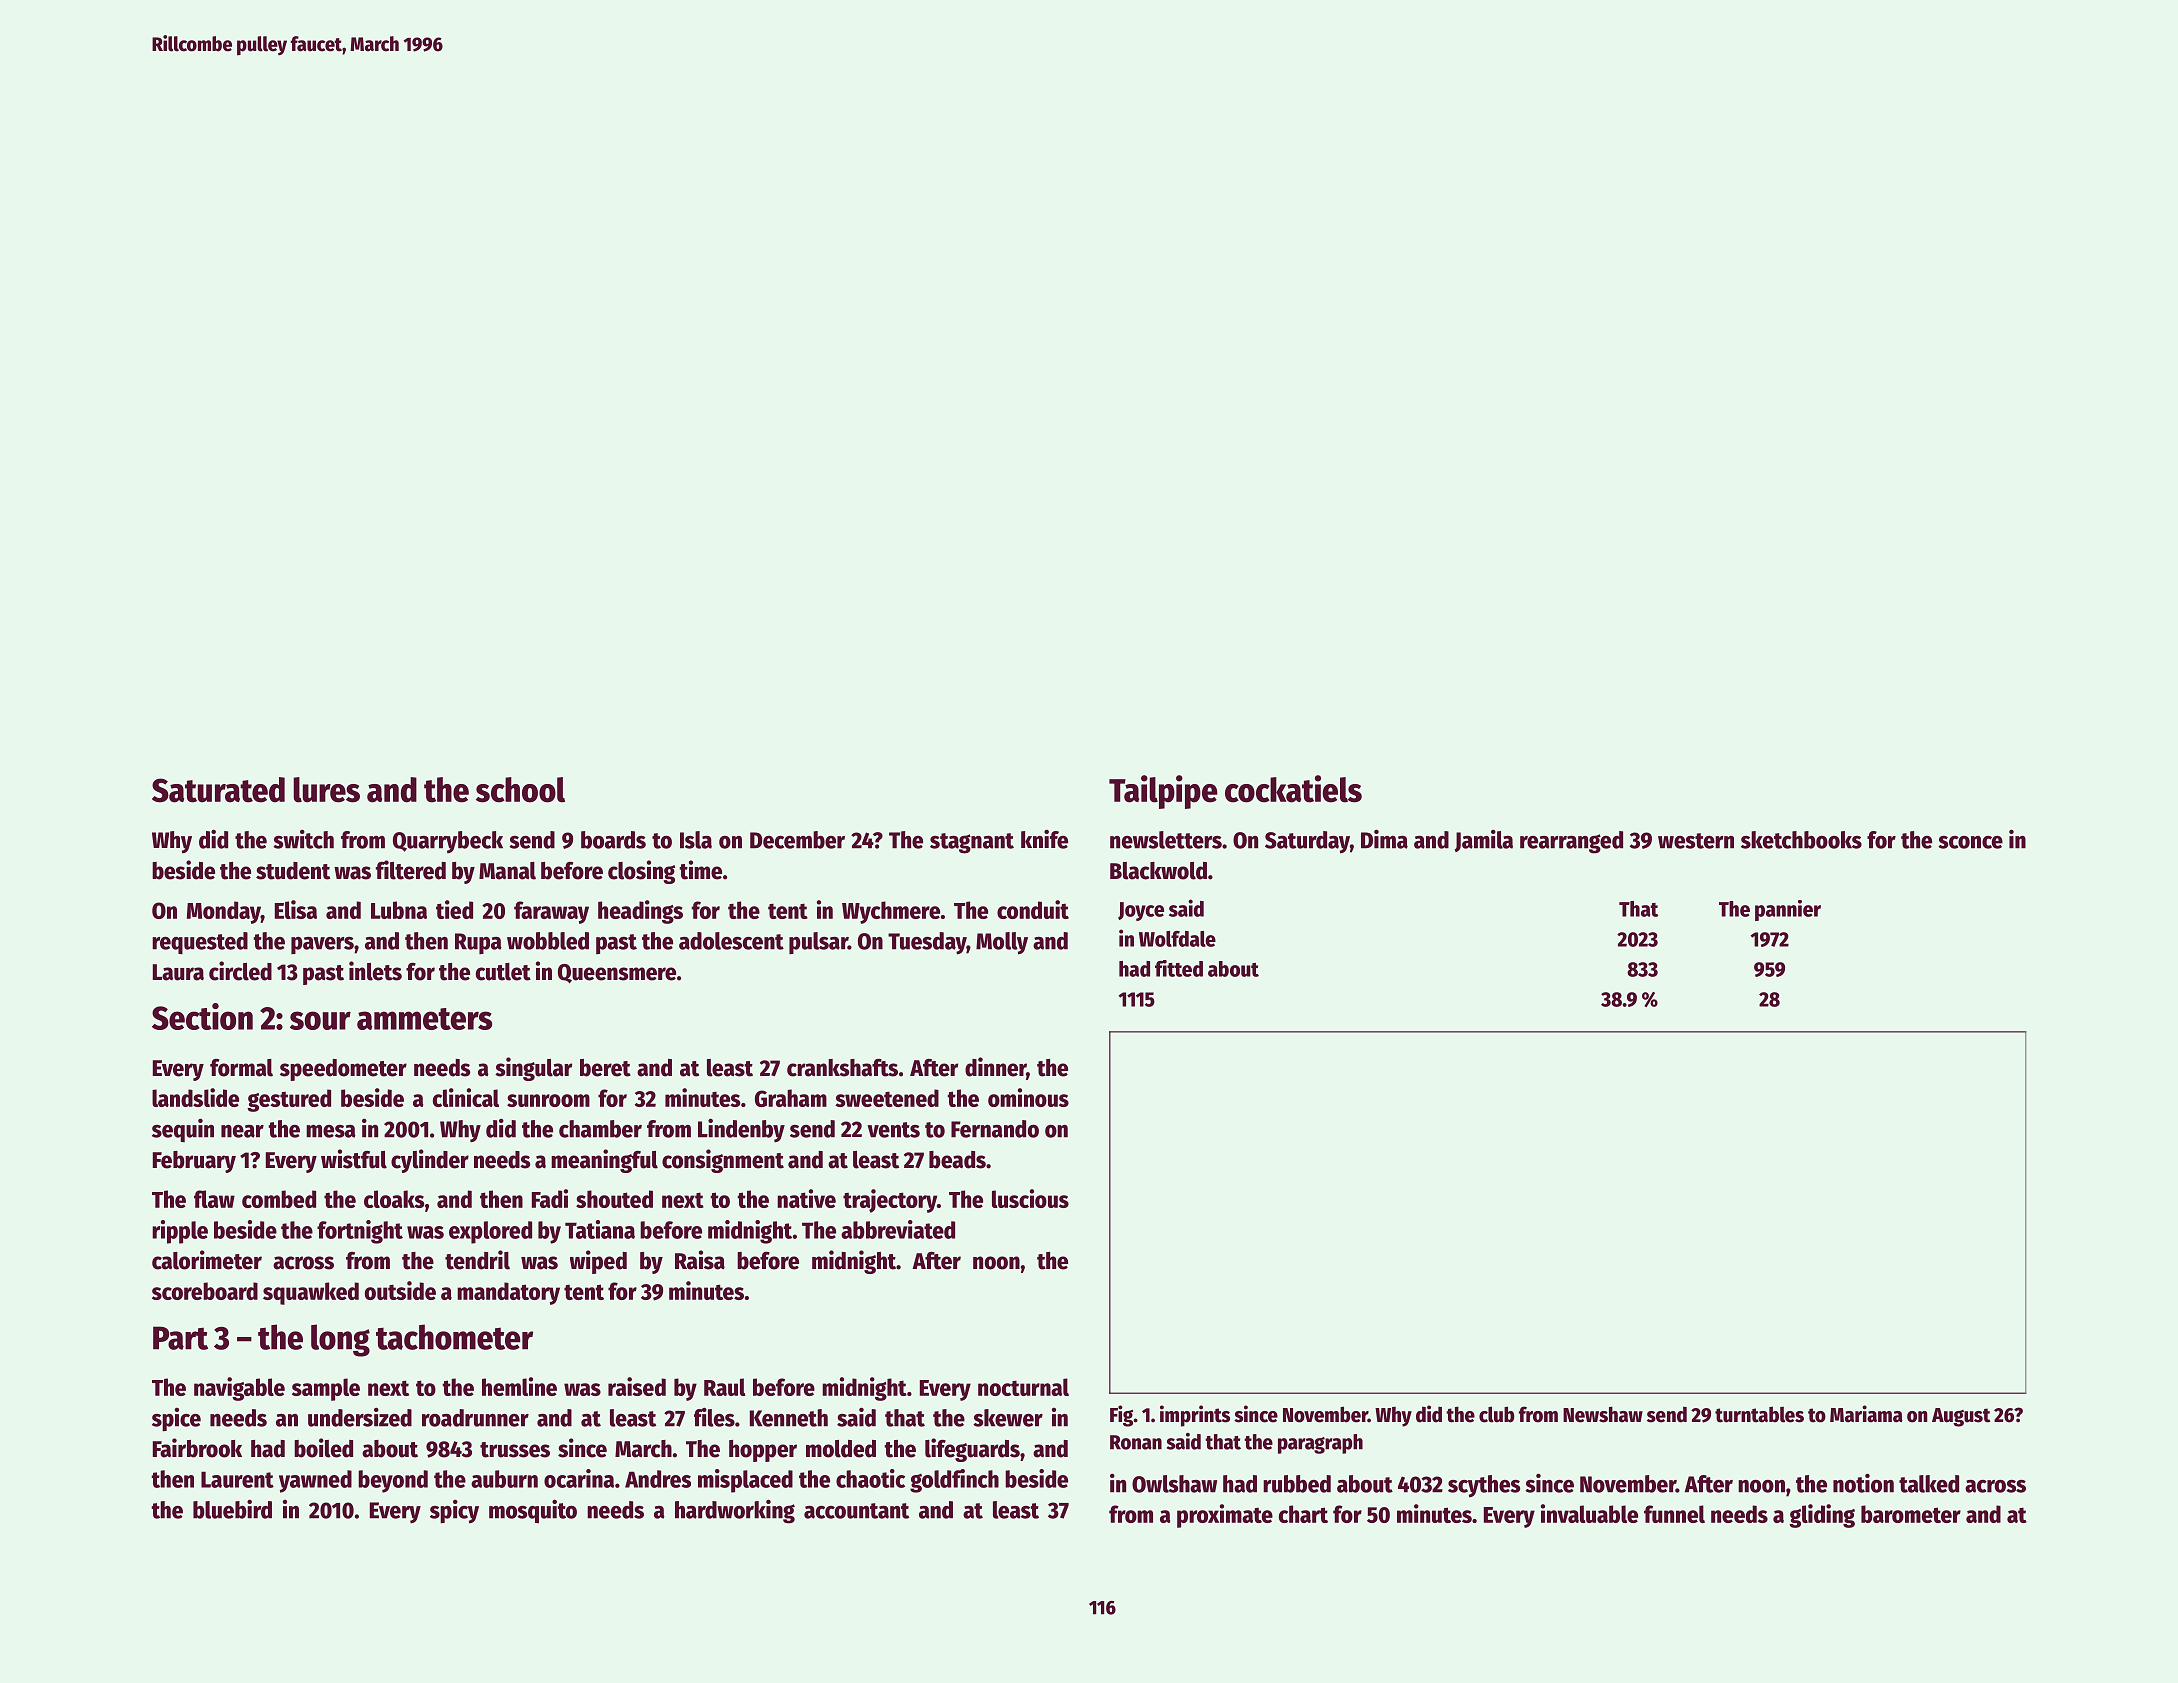 This page has width=2178, height=1683. I want to click on Tailpipe, so click(1163, 792).
